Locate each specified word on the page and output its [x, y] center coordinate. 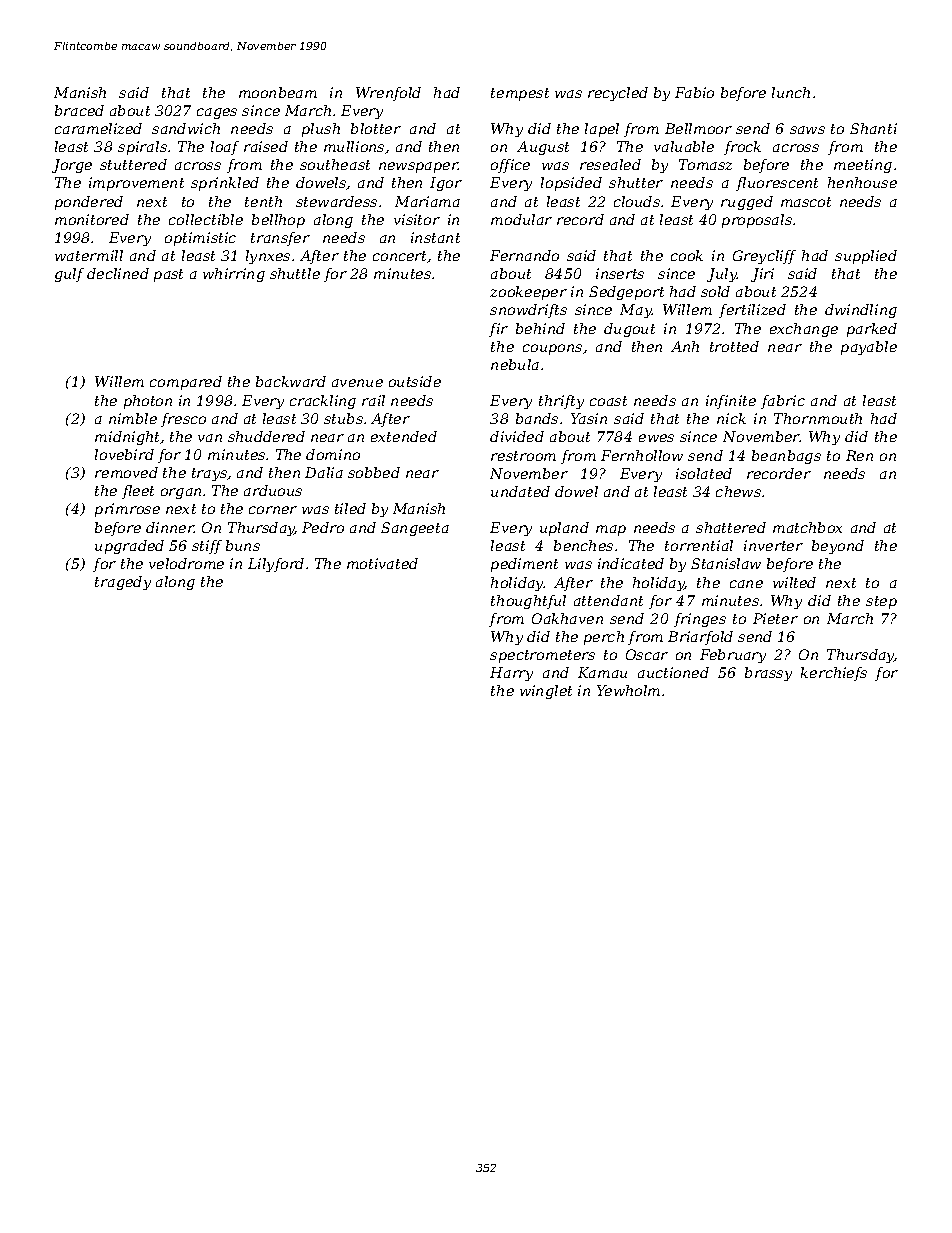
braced [79, 110]
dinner [170, 527]
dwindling [861, 311]
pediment [524, 565]
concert [400, 257]
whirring [234, 275]
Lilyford [276, 565]
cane [746, 584]
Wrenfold [388, 94]
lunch [791, 92]
